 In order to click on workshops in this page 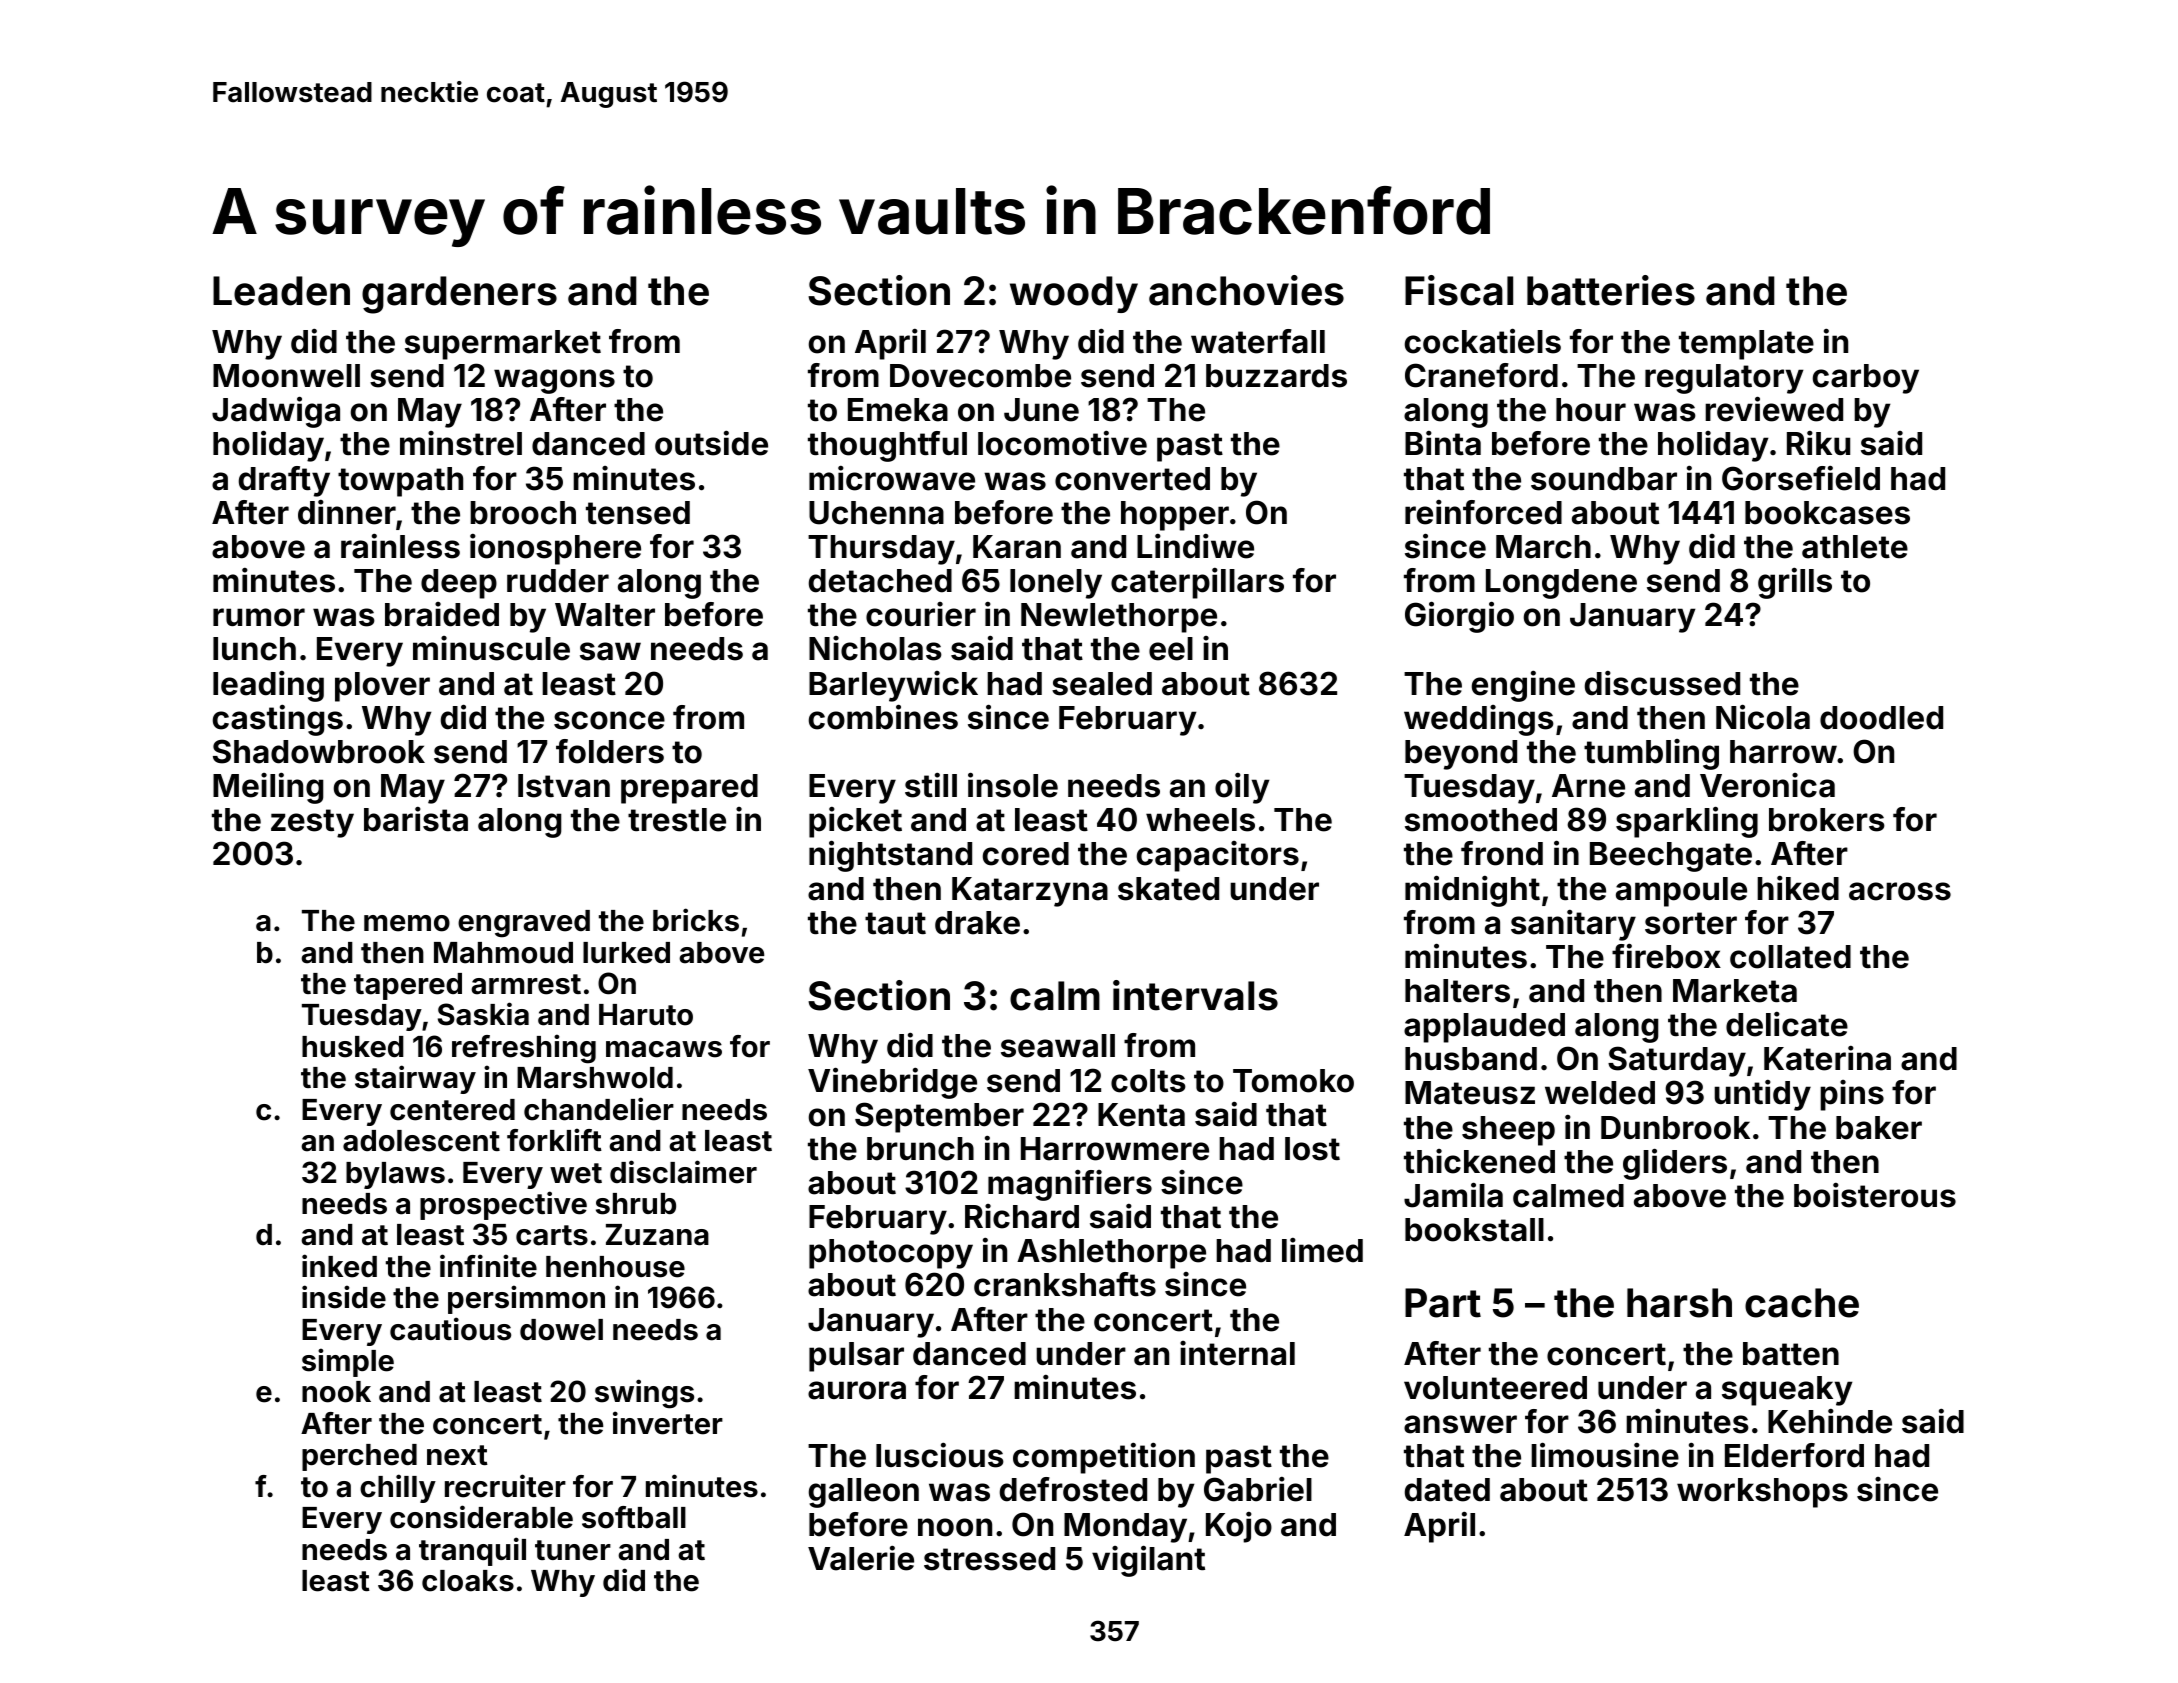, I will do `click(1762, 1493)`.
